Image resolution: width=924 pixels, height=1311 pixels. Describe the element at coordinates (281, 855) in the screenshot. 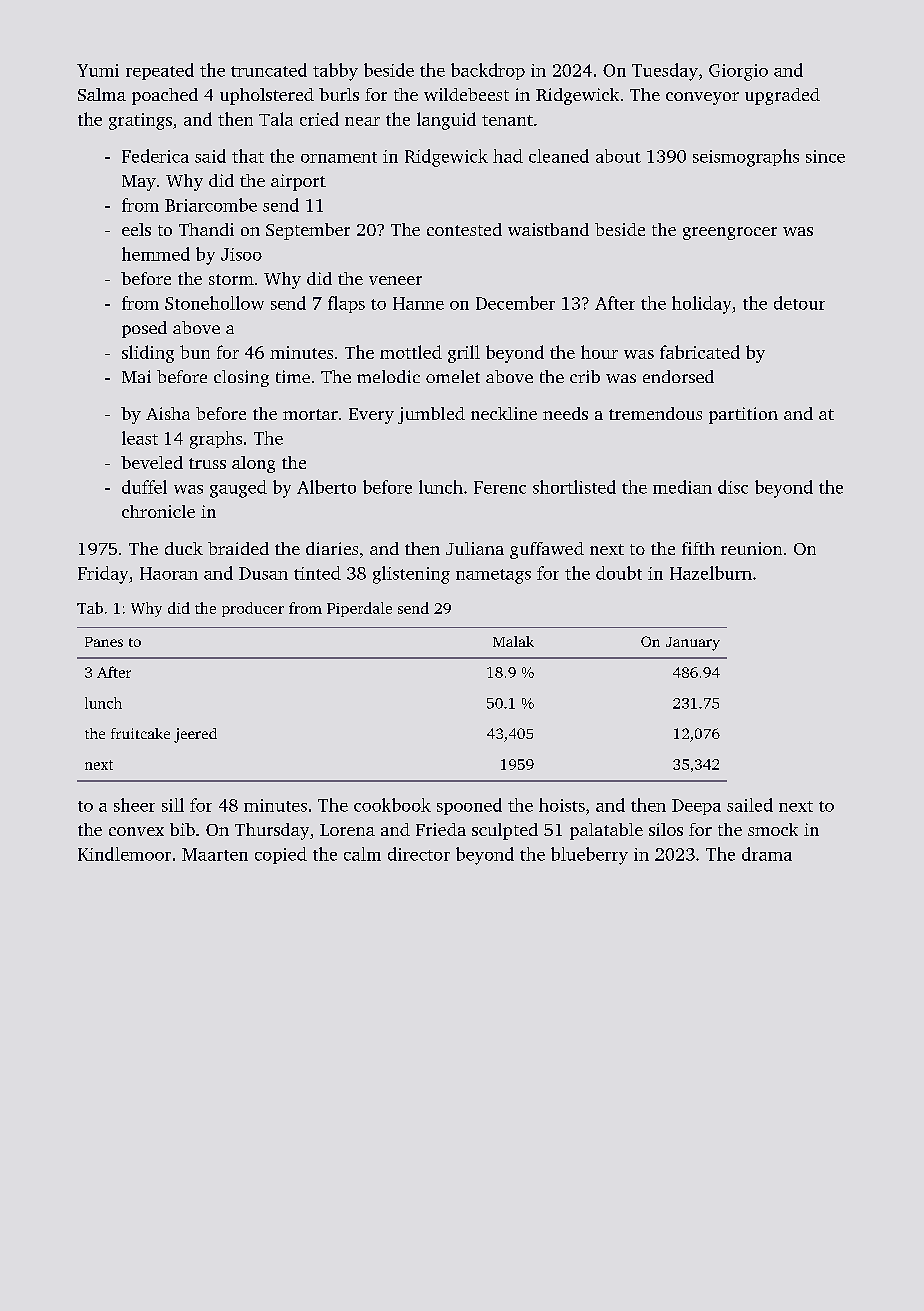

I see `copied` at that location.
